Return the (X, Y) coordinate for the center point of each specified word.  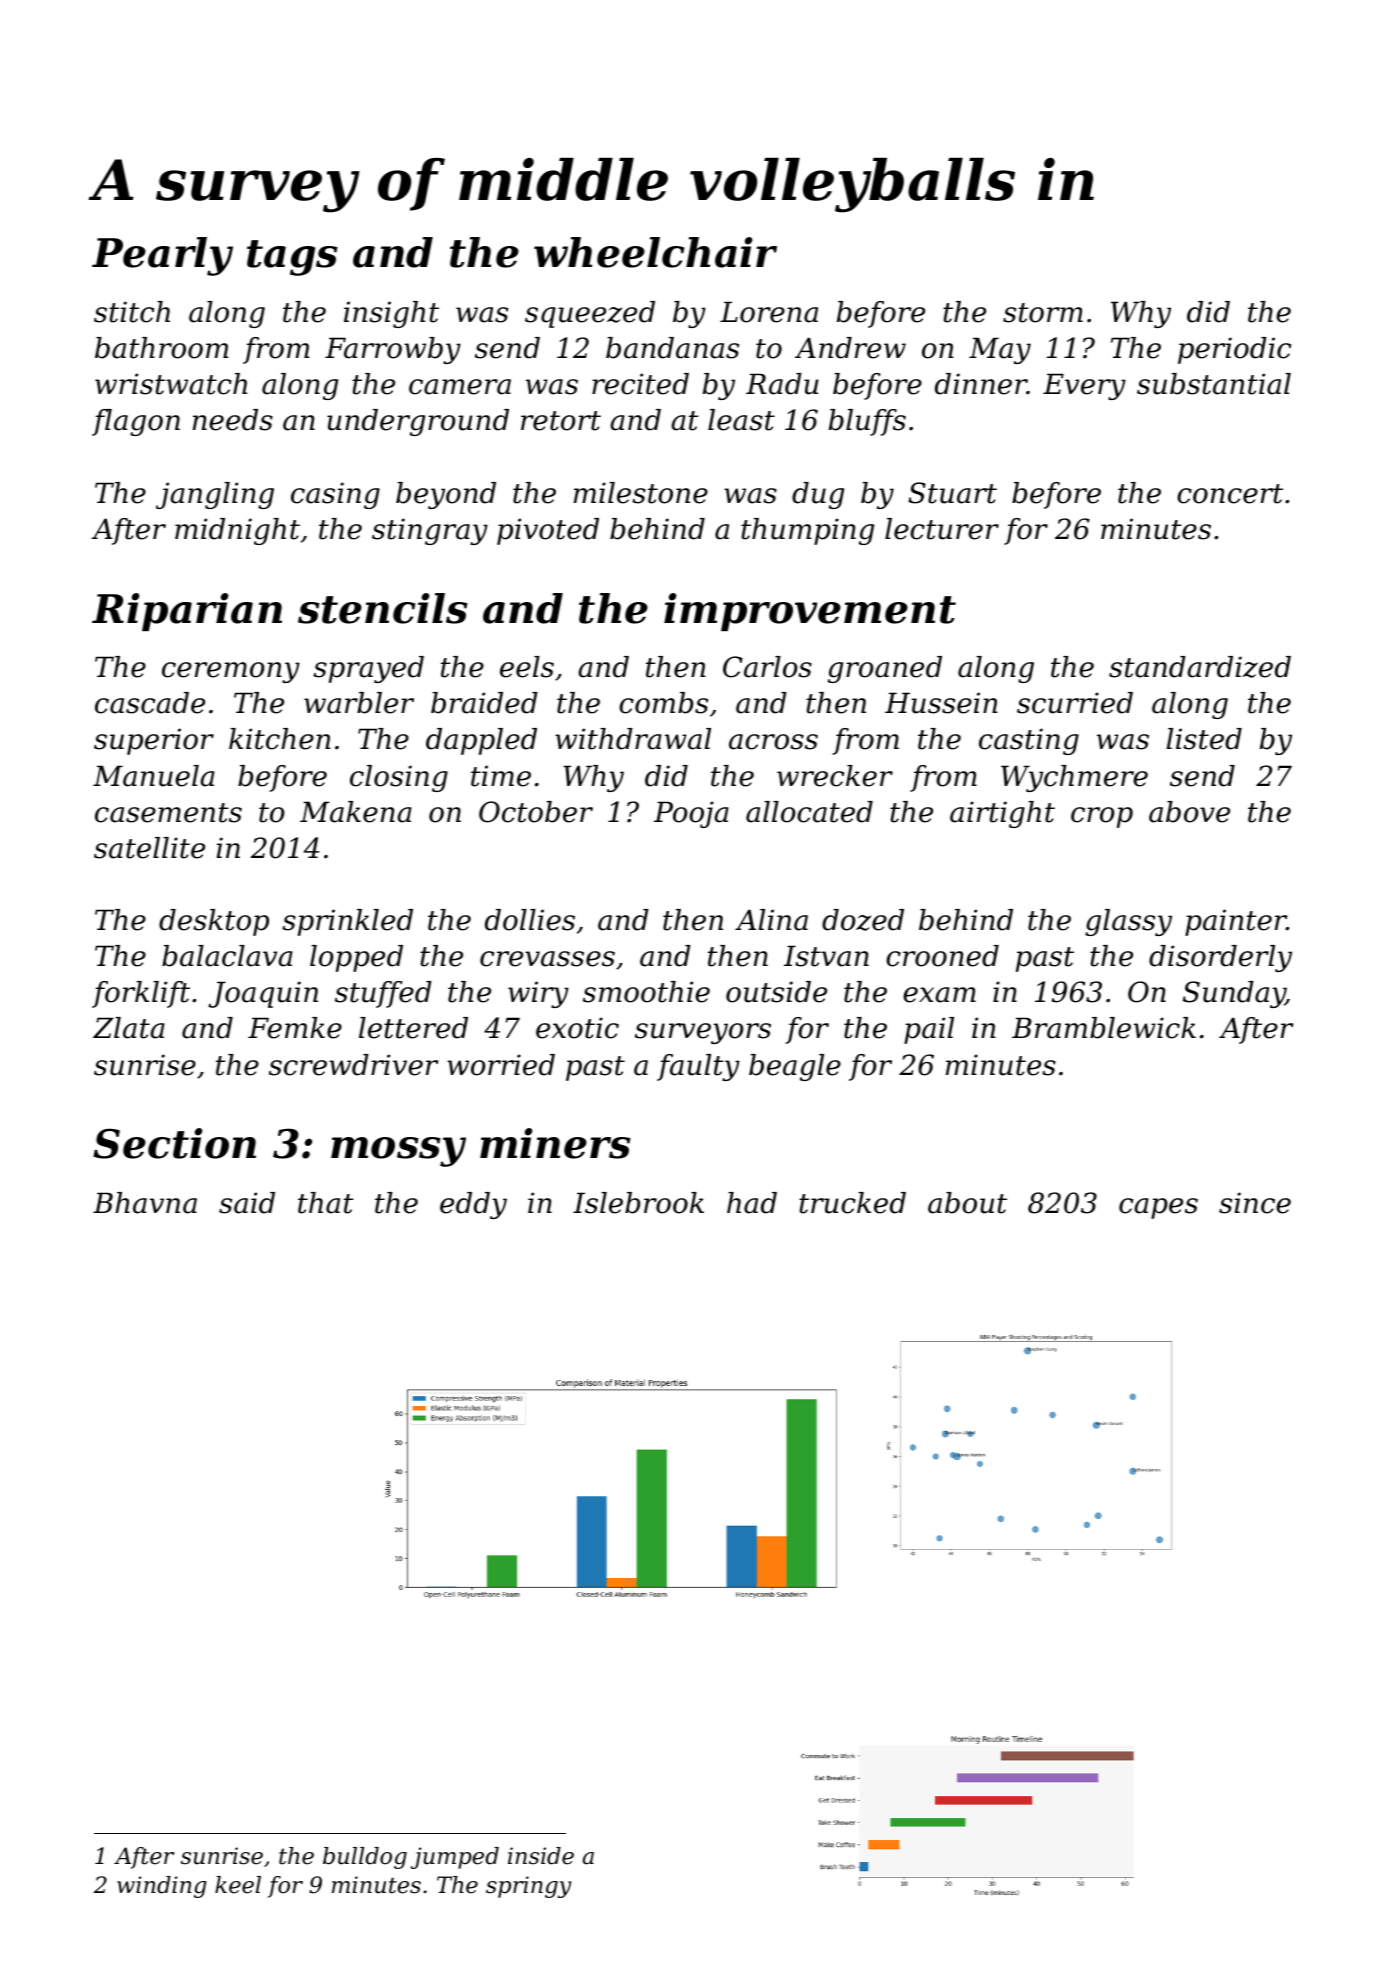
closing (399, 778)
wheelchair (655, 252)
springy (528, 1887)
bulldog (365, 1858)
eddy (473, 1205)
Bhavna (145, 1203)
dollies (530, 920)
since (1255, 1203)
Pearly (162, 256)
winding (162, 1887)
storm (1043, 313)
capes (1158, 1208)
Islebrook (638, 1203)
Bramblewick (1104, 1028)
